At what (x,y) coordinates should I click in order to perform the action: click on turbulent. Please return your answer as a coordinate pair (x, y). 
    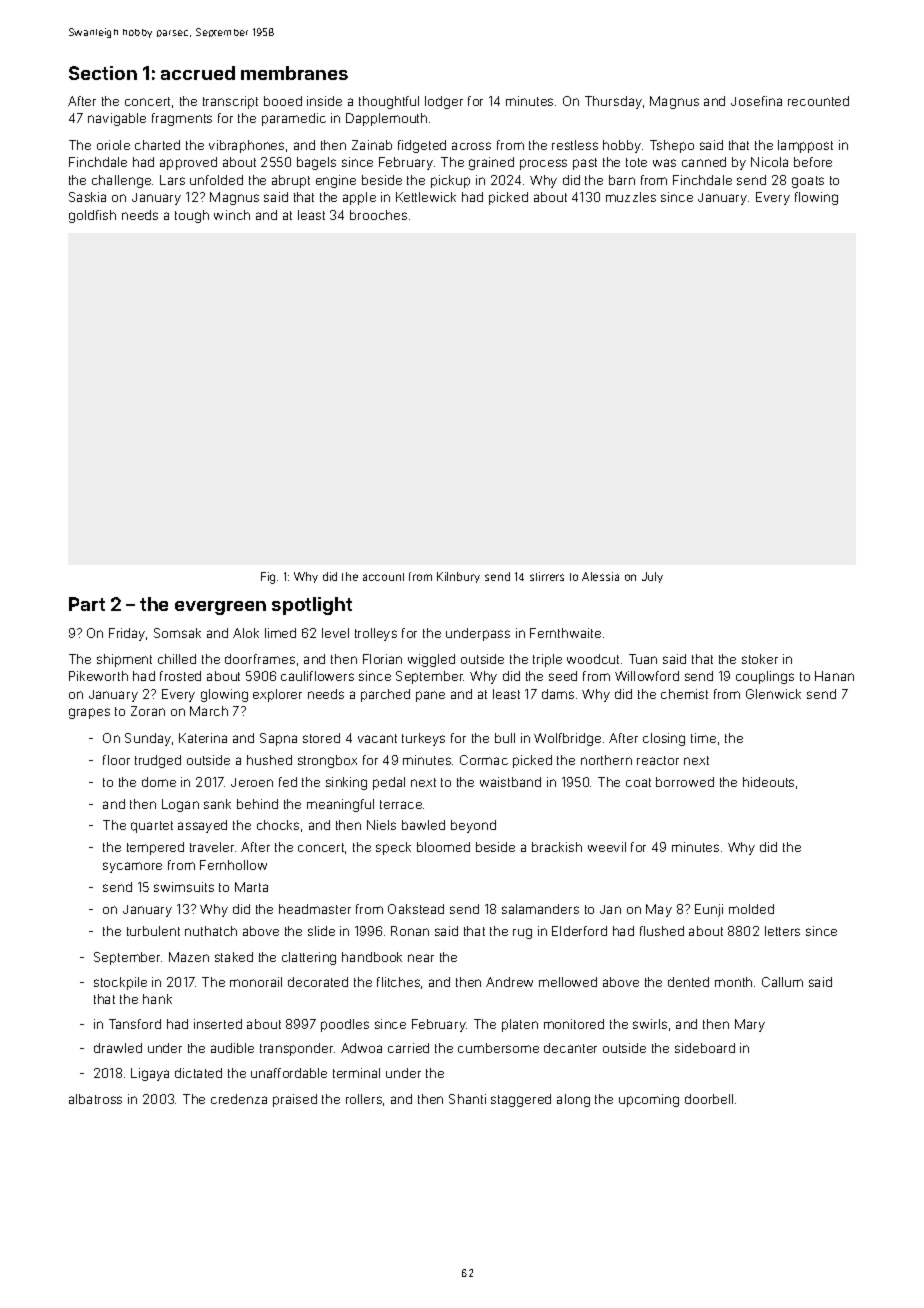
    Looking at the image, I should click on (153, 931).
